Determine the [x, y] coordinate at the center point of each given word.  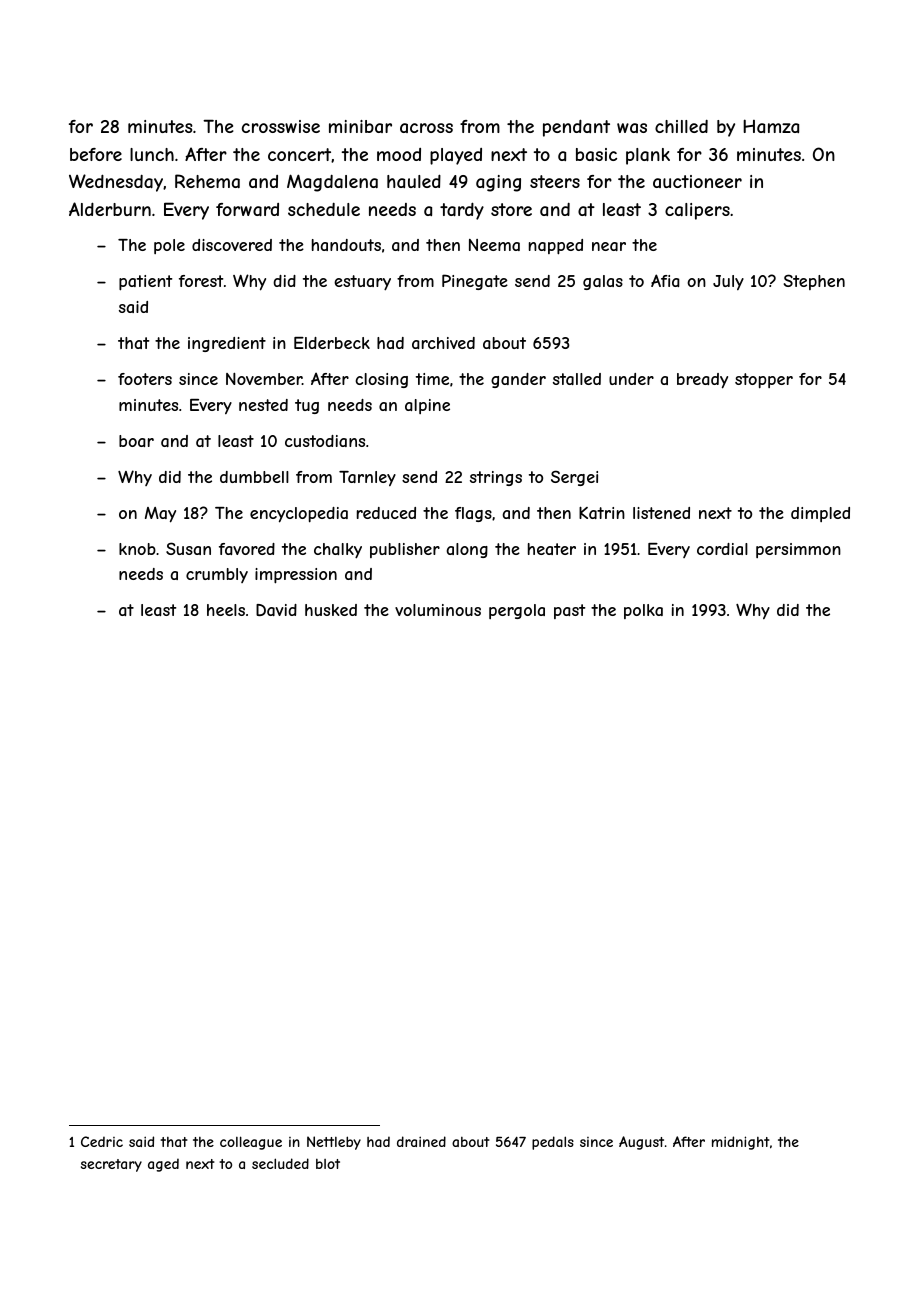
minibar [360, 126]
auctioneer [697, 181]
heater [552, 549]
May [160, 515]
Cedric [102, 1141]
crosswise [281, 126]
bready [702, 381]
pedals [553, 1143]
